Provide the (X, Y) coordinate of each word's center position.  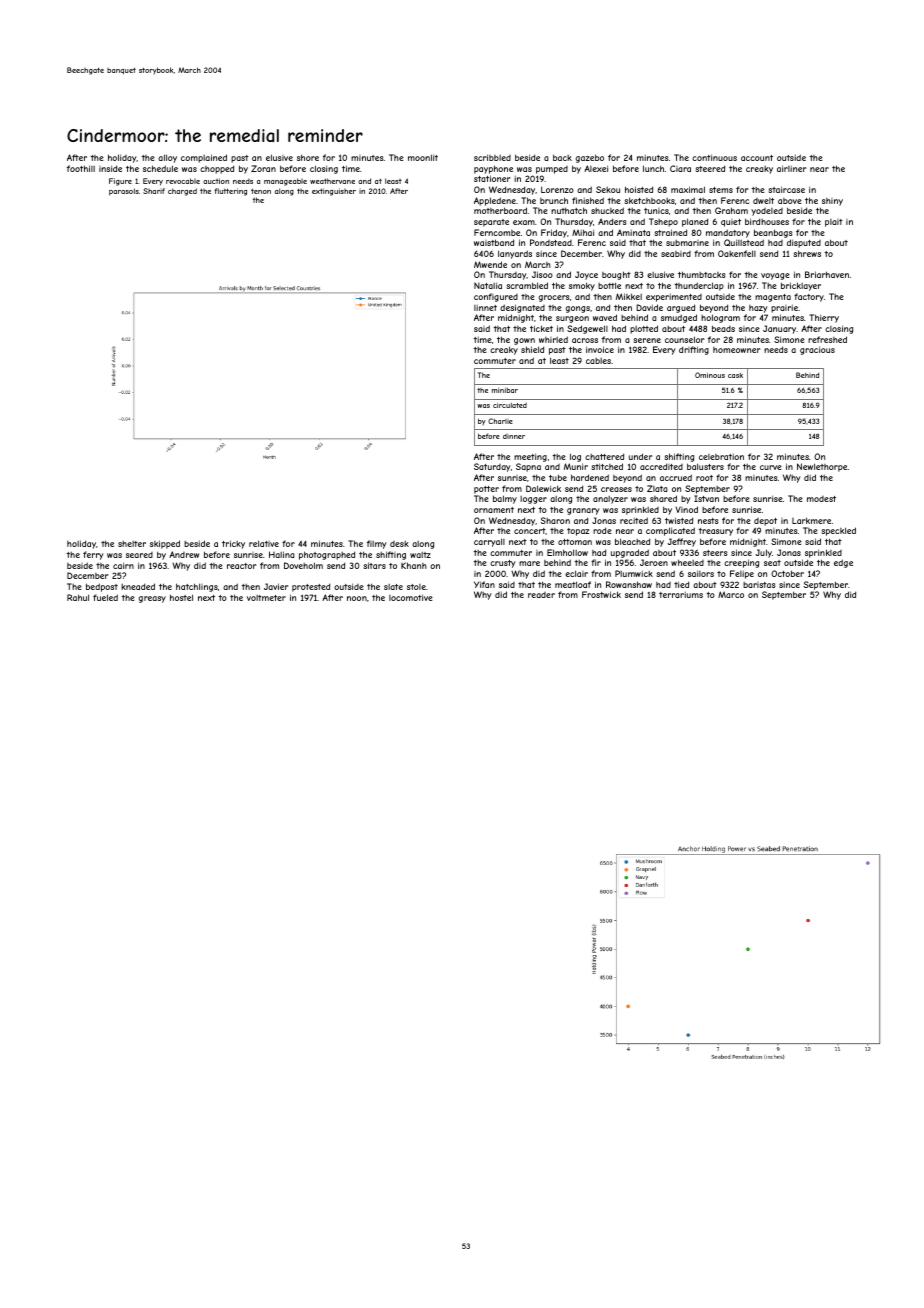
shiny (832, 202)
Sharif (154, 191)
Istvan (706, 498)
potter (486, 490)
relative (264, 543)
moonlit (423, 157)
